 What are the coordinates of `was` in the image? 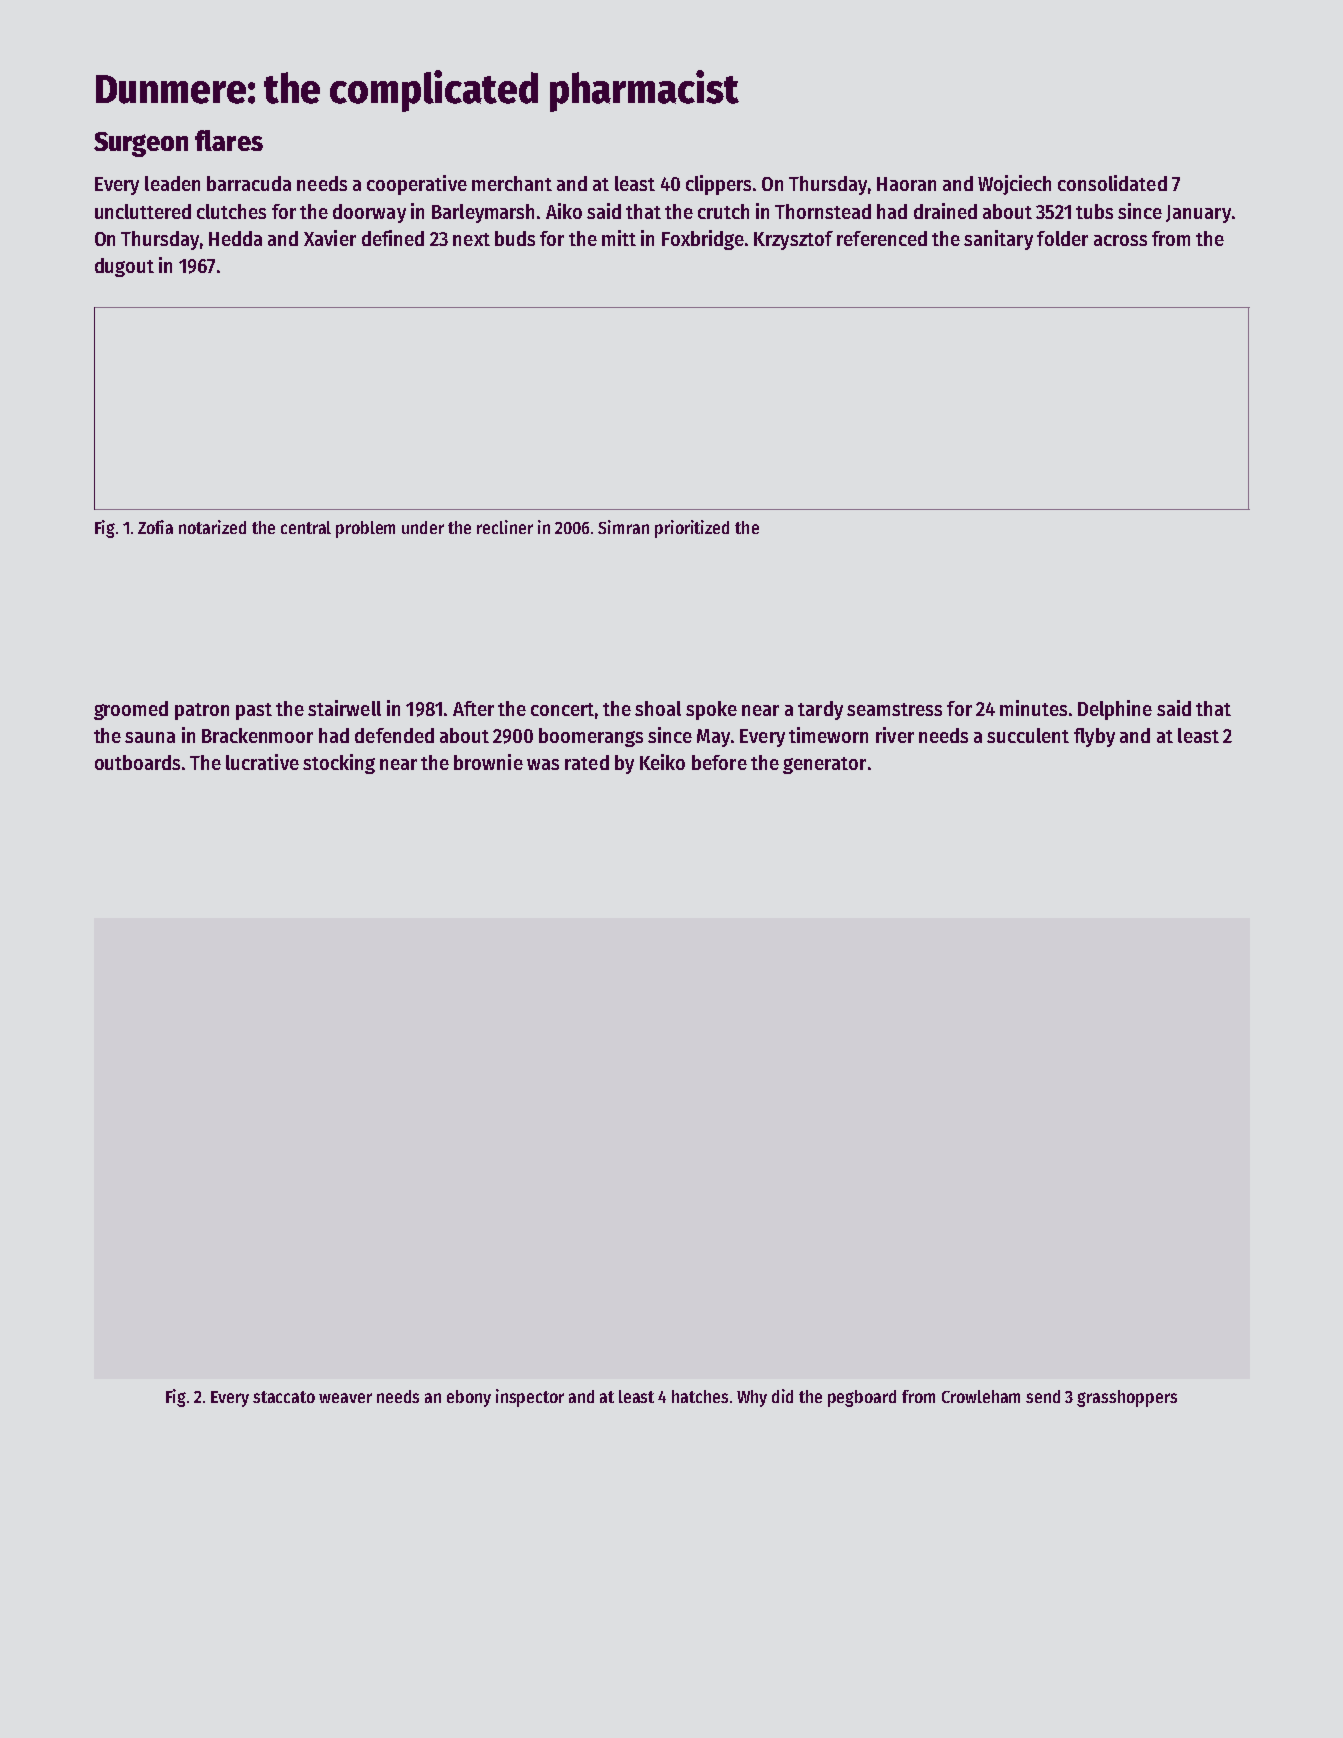 It's located at (543, 764).
